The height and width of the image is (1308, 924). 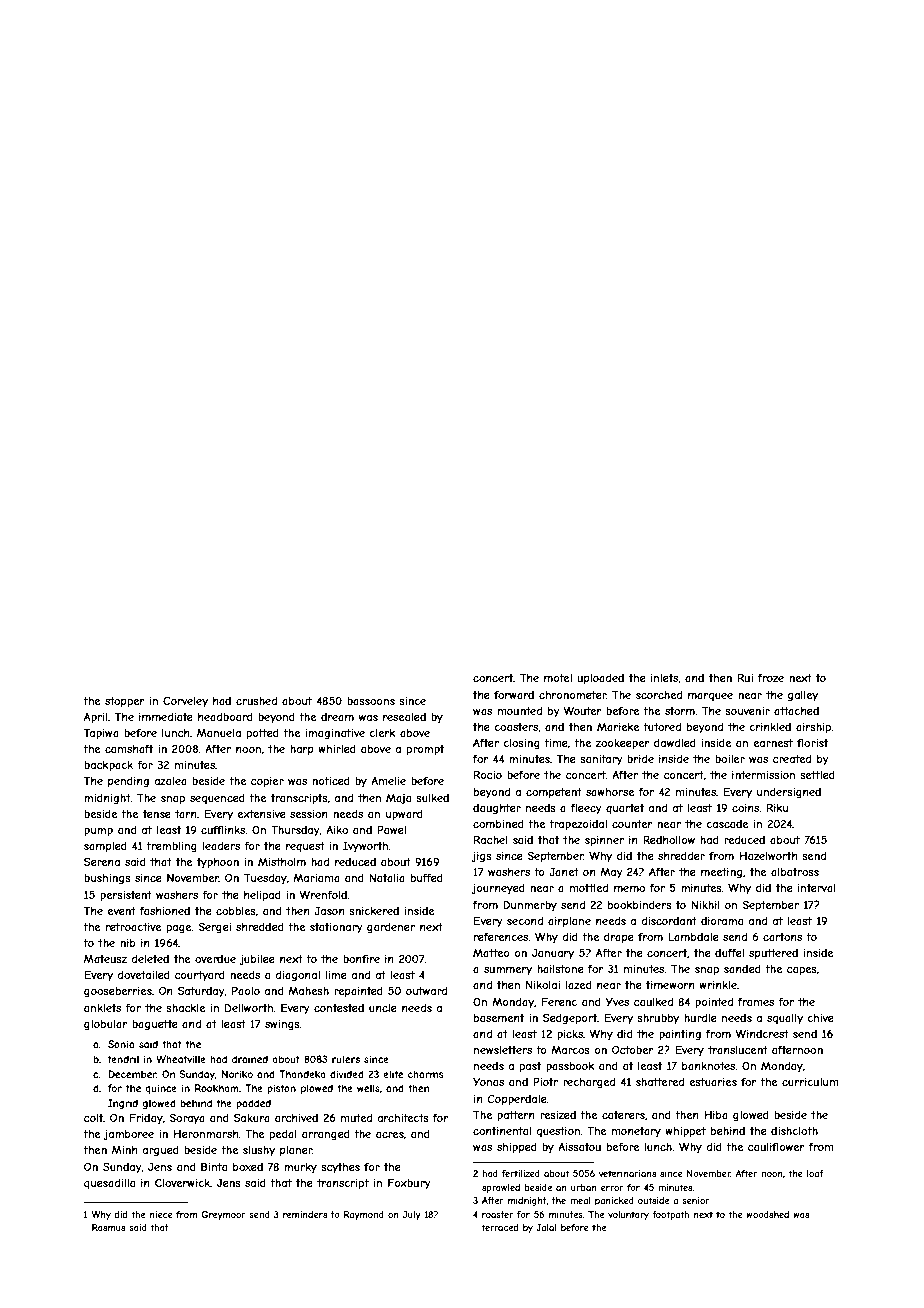 What do you see at coordinates (589, 888) in the image?
I see `mottled` at bounding box center [589, 888].
